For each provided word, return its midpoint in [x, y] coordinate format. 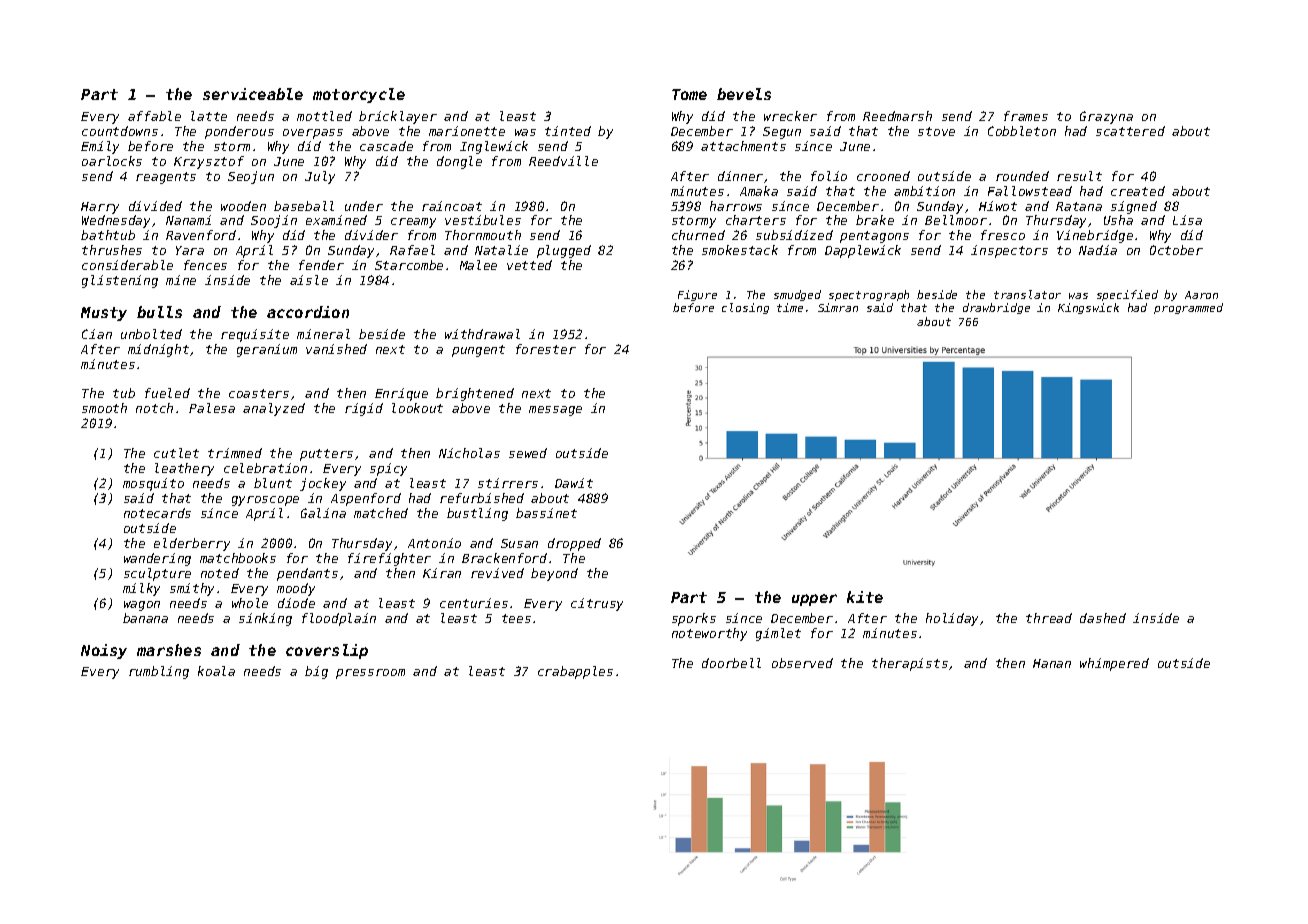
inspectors [1009, 251]
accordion [308, 312]
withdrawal [482, 334]
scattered [1130, 131]
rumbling [159, 672]
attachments [743, 146]
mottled [324, 116]
